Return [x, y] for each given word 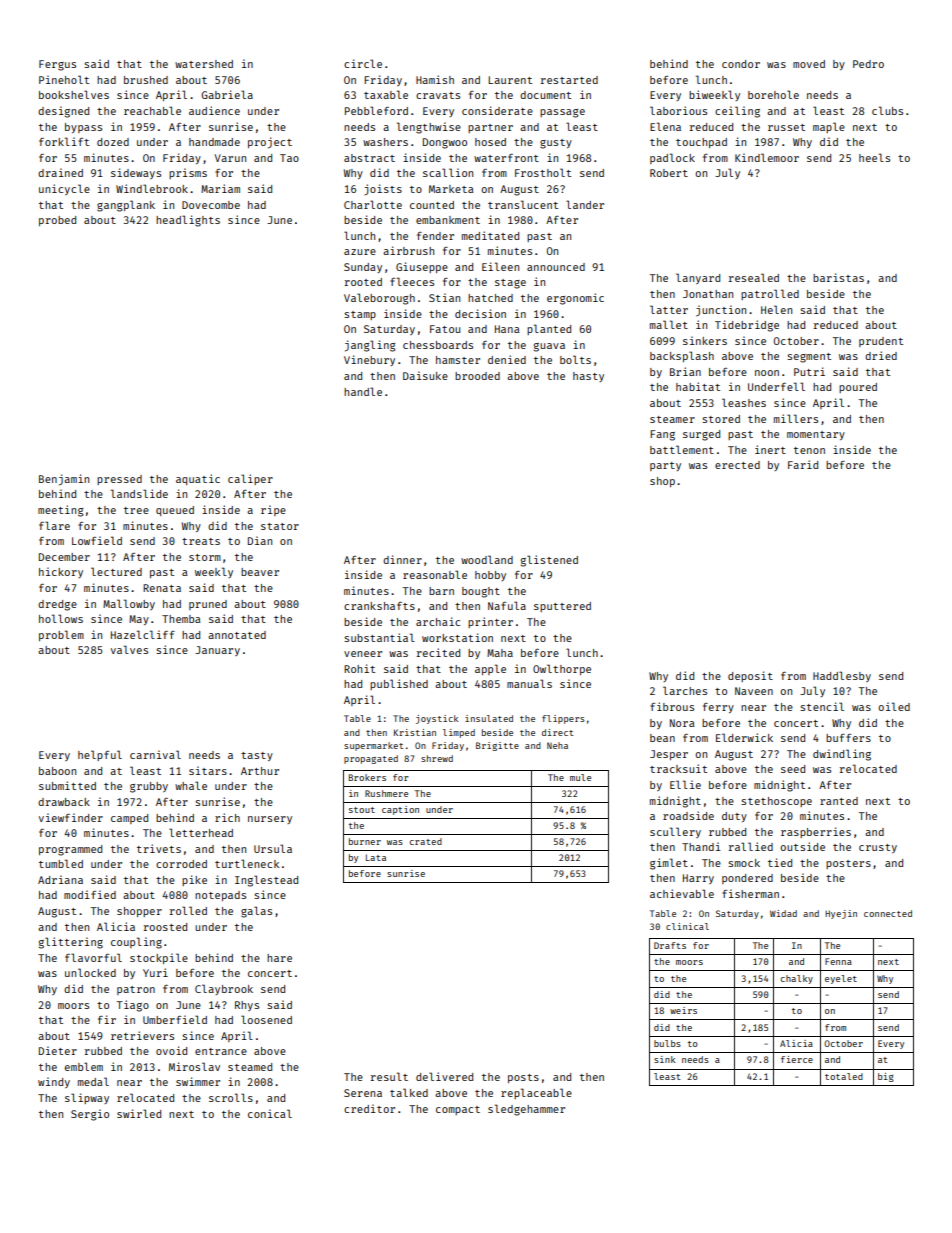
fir [107, 1019]
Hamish [435, 79]
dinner [402, 559]
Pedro [868, 64]
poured [858, 388]
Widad [783, 913]
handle [363, 391]
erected [737, 465]
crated [426, 841]
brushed [146, 80]
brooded [477, 376]
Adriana [60, 879]
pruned [208, 605]
